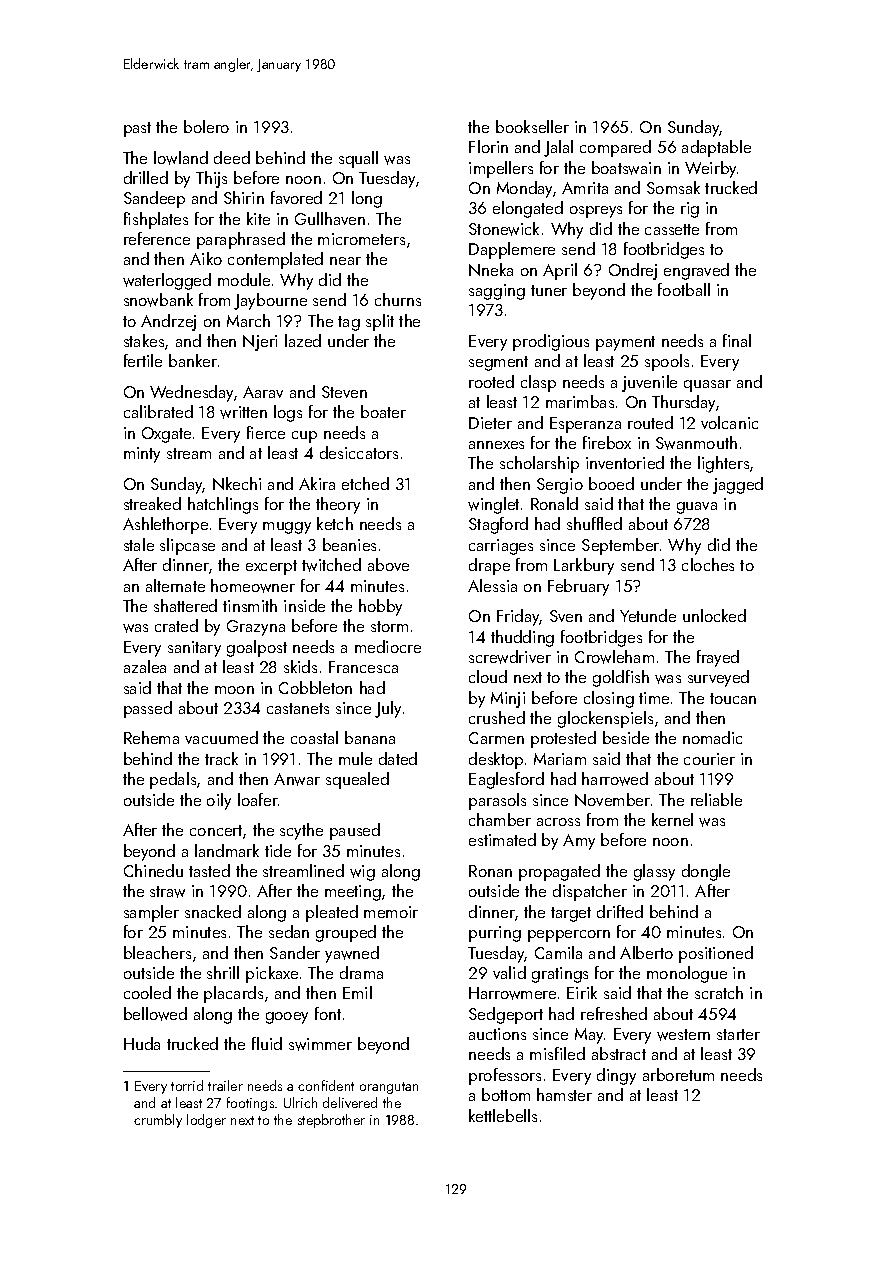  Describe the element at coordinates (391, 912) in the screenshot. I see `memoir` at that location.
